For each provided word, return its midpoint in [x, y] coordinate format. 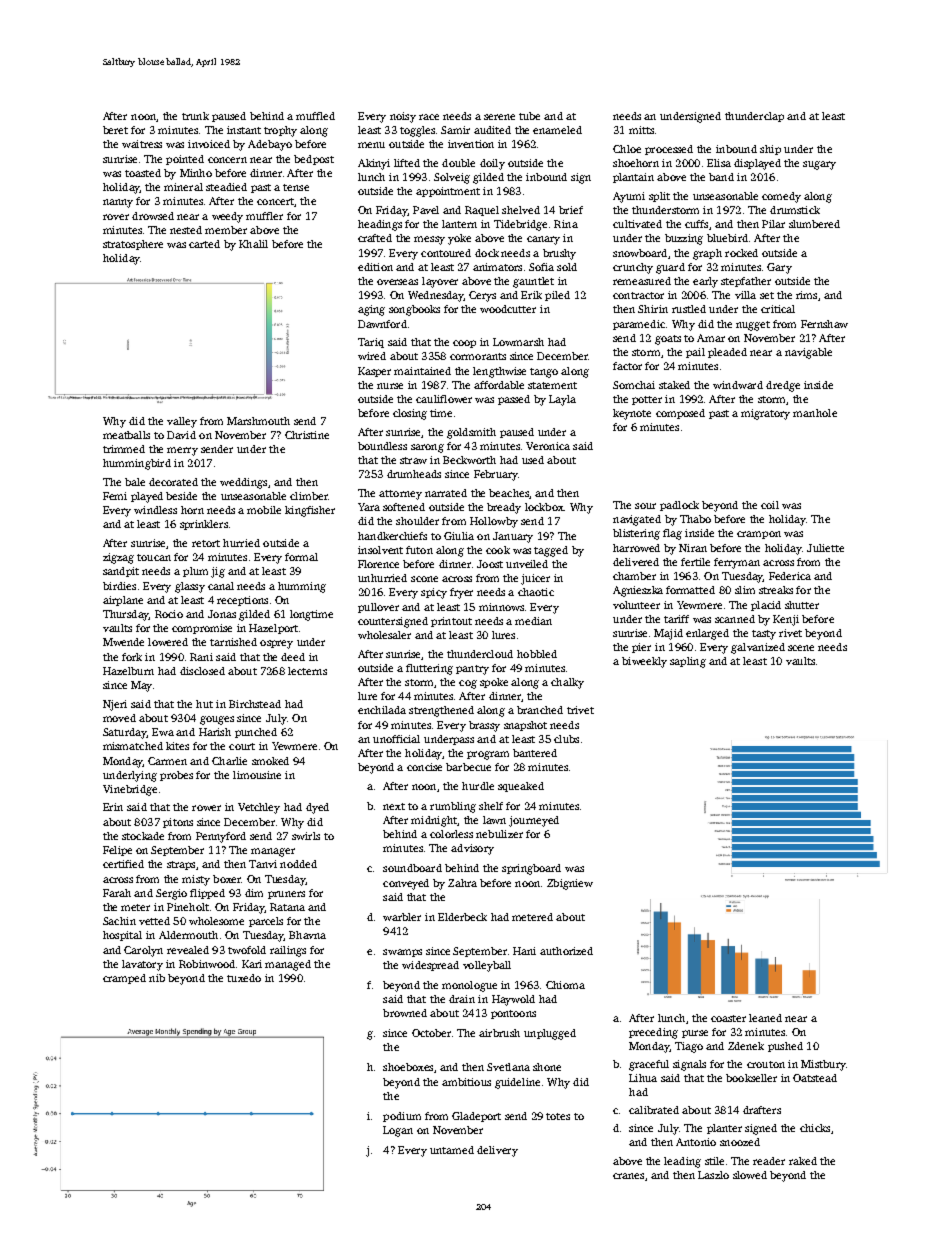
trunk [195, 116]
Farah [117, 893]
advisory [472, 849]
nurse [390, 386]
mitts [641, 130]
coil [770, 505]
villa [745, 295]
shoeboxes [408, 1067]
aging [371, 310]
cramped [124, 979]
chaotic [536, 592]
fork [132, 657]
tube [529, 116]
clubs [566, 739]
